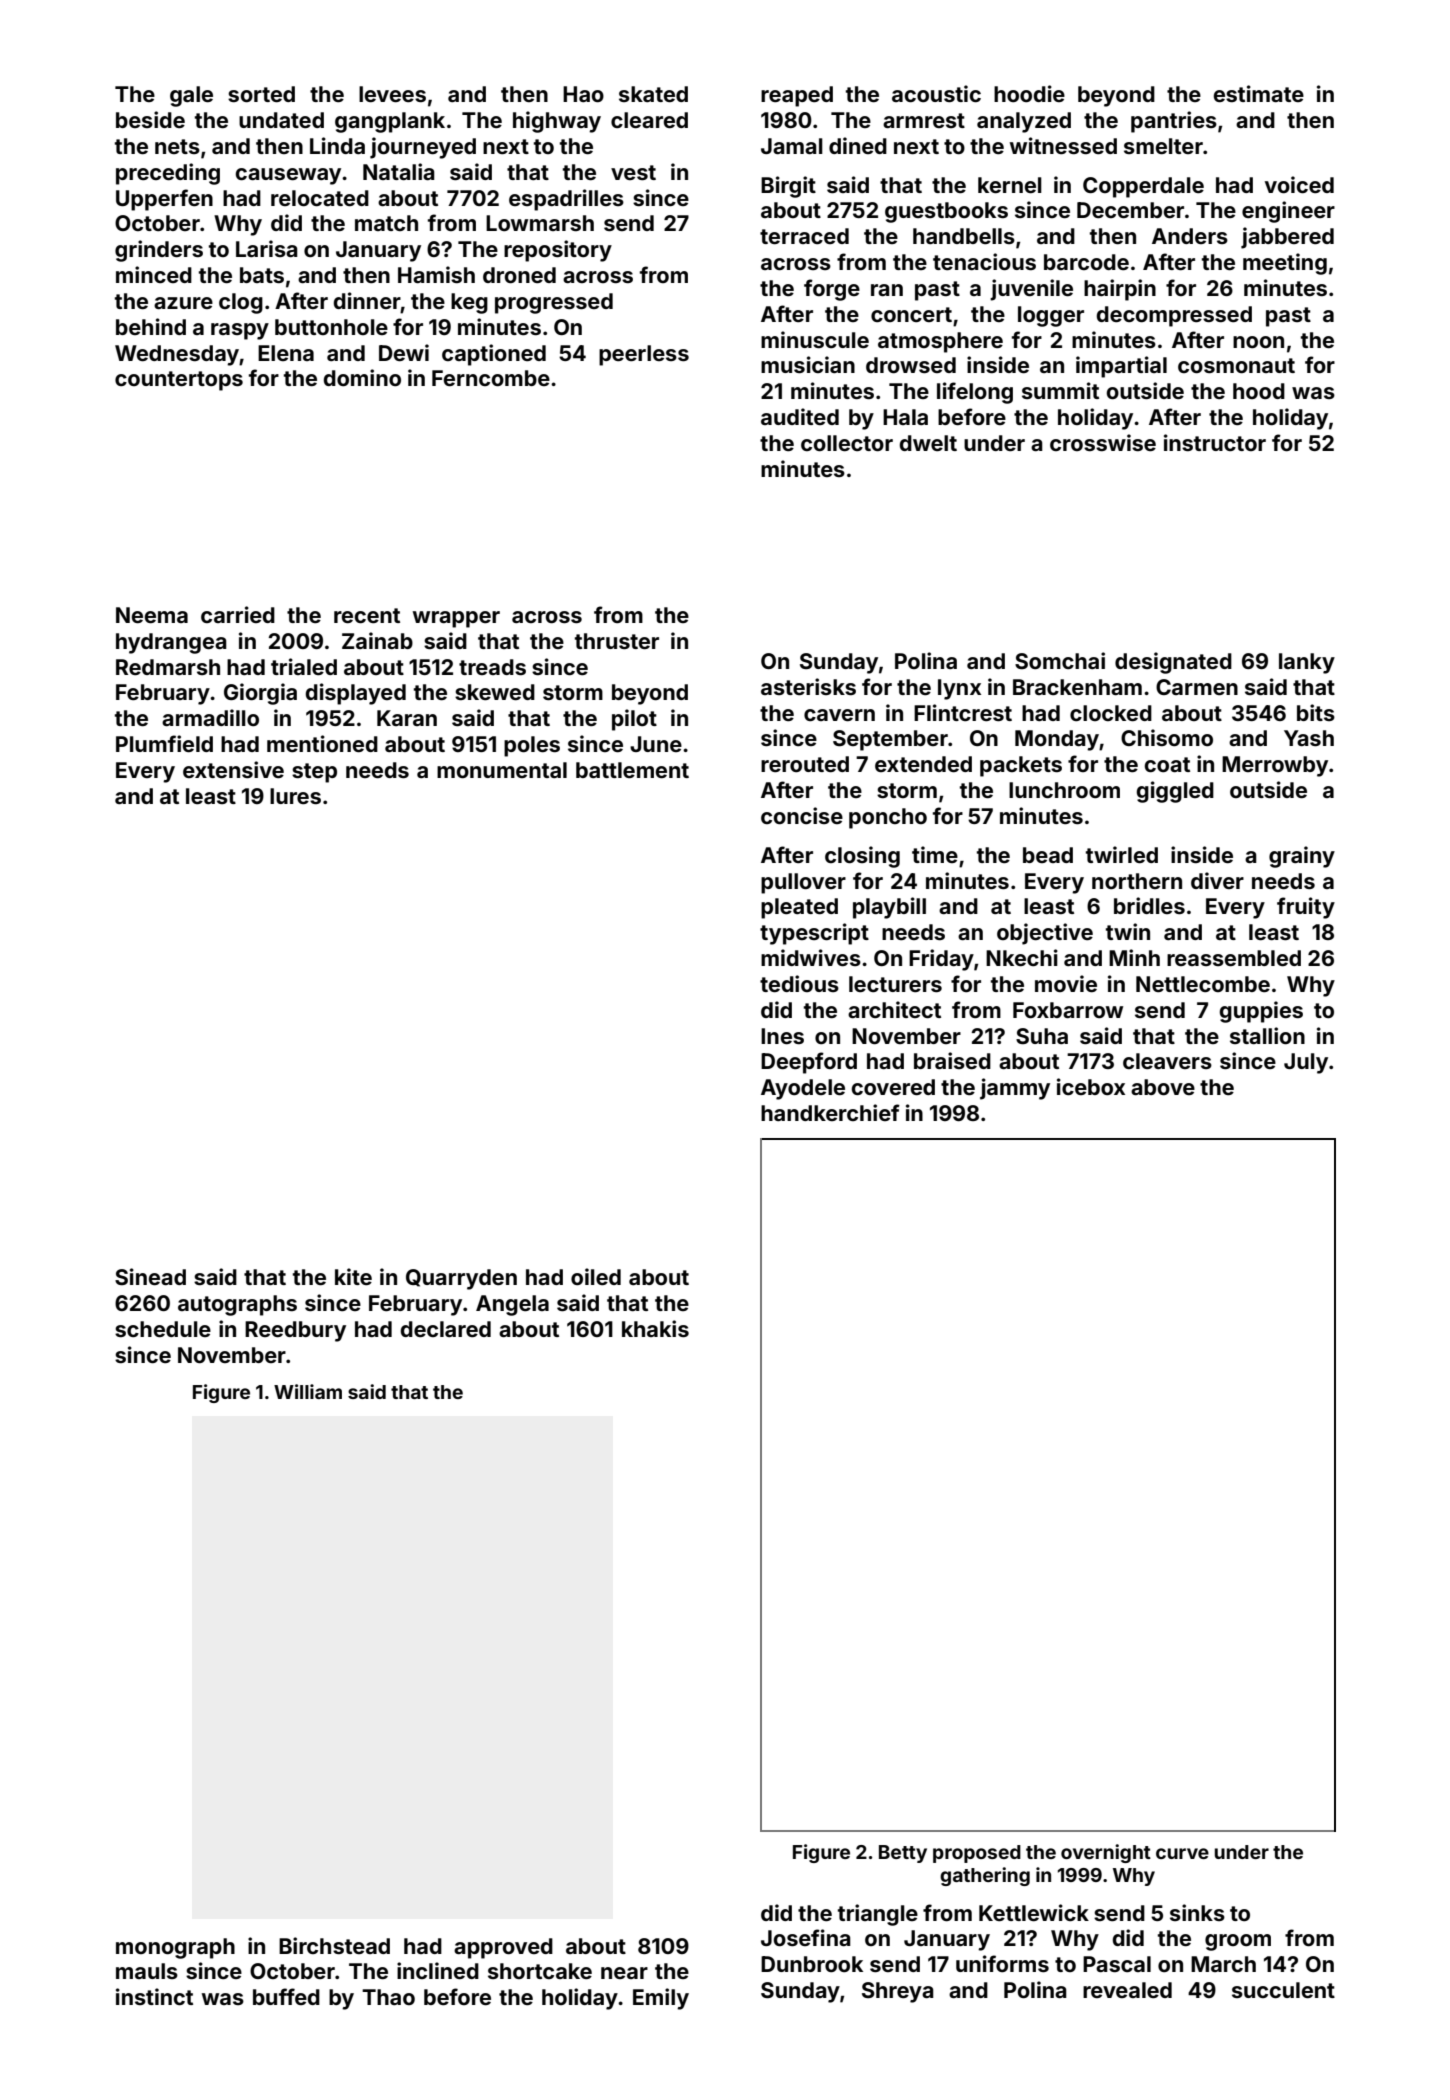 The height and width of the document is (2100, 1450). What do you see at coordinates (261, 94) in the document?
I see `sorted` at bounding box center [261, 94].
